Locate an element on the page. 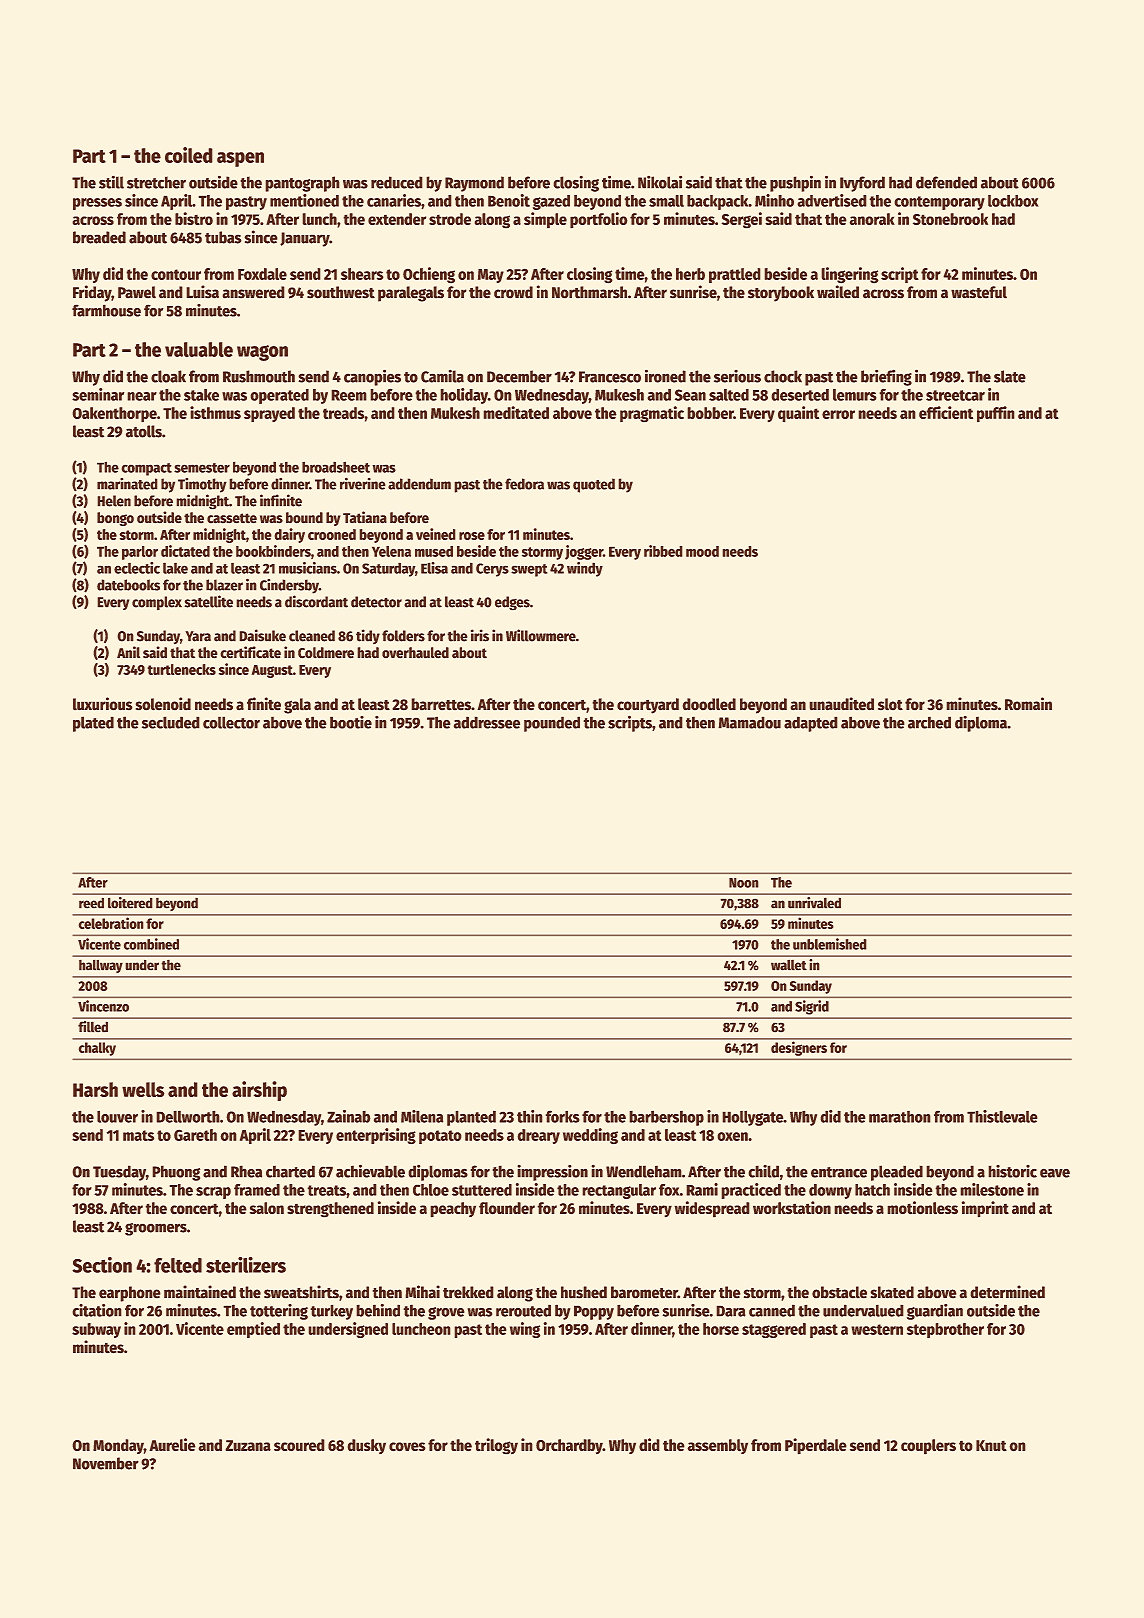 The width and height of the page is (1144, 1618). Northmarsh is located at coordinates (589, 292).
